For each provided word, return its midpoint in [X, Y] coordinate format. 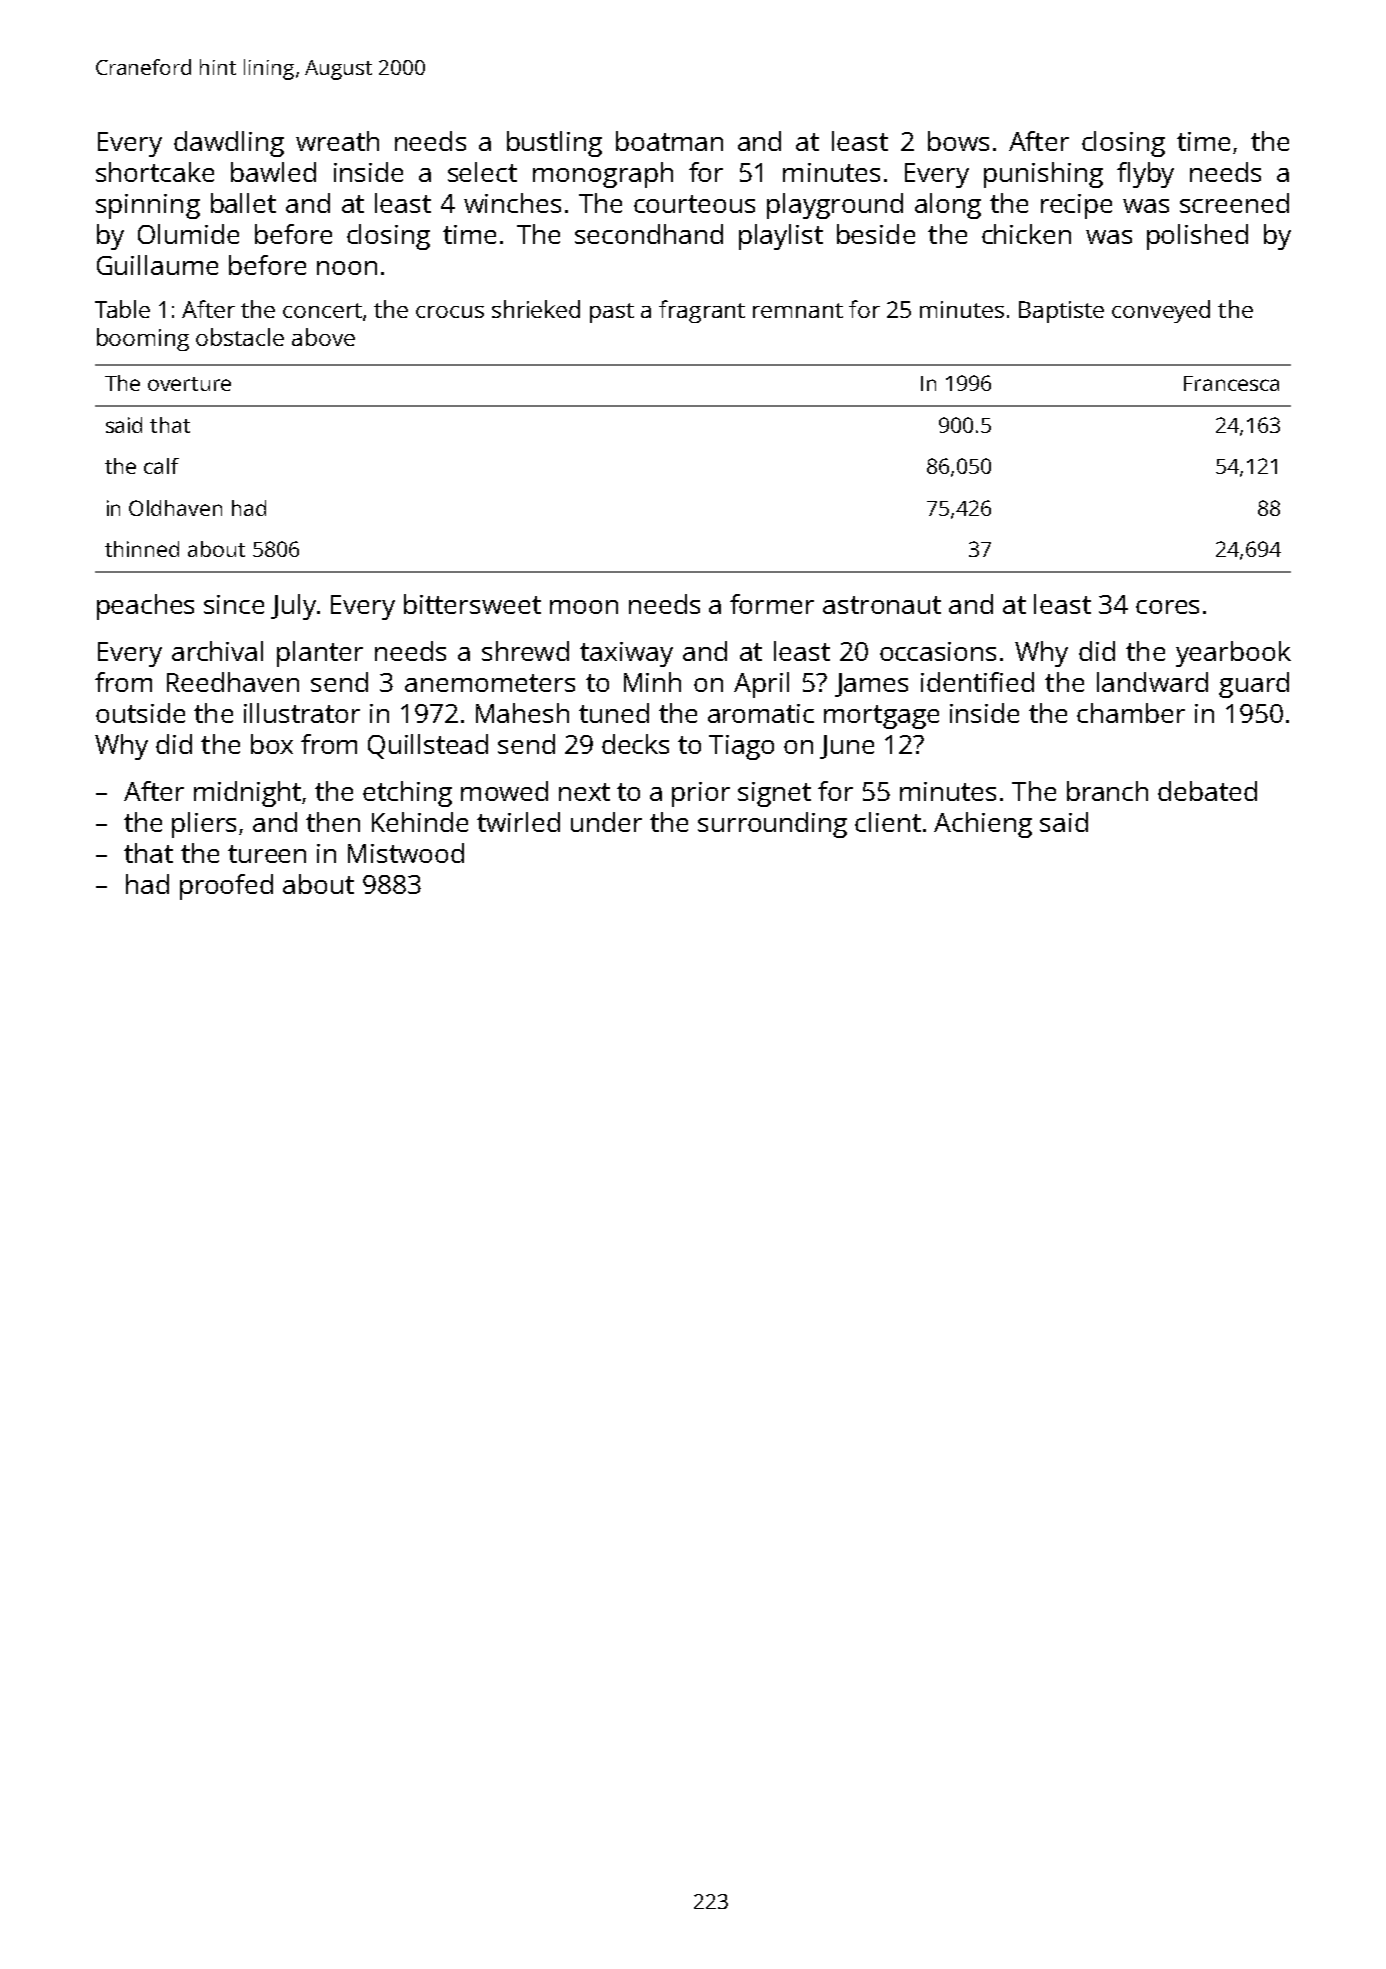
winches [512, 203]
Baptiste [1061, 312]
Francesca [1231, 383]
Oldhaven [175, 508]
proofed [226, 887]
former [772, 604]
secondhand [649, 234]
